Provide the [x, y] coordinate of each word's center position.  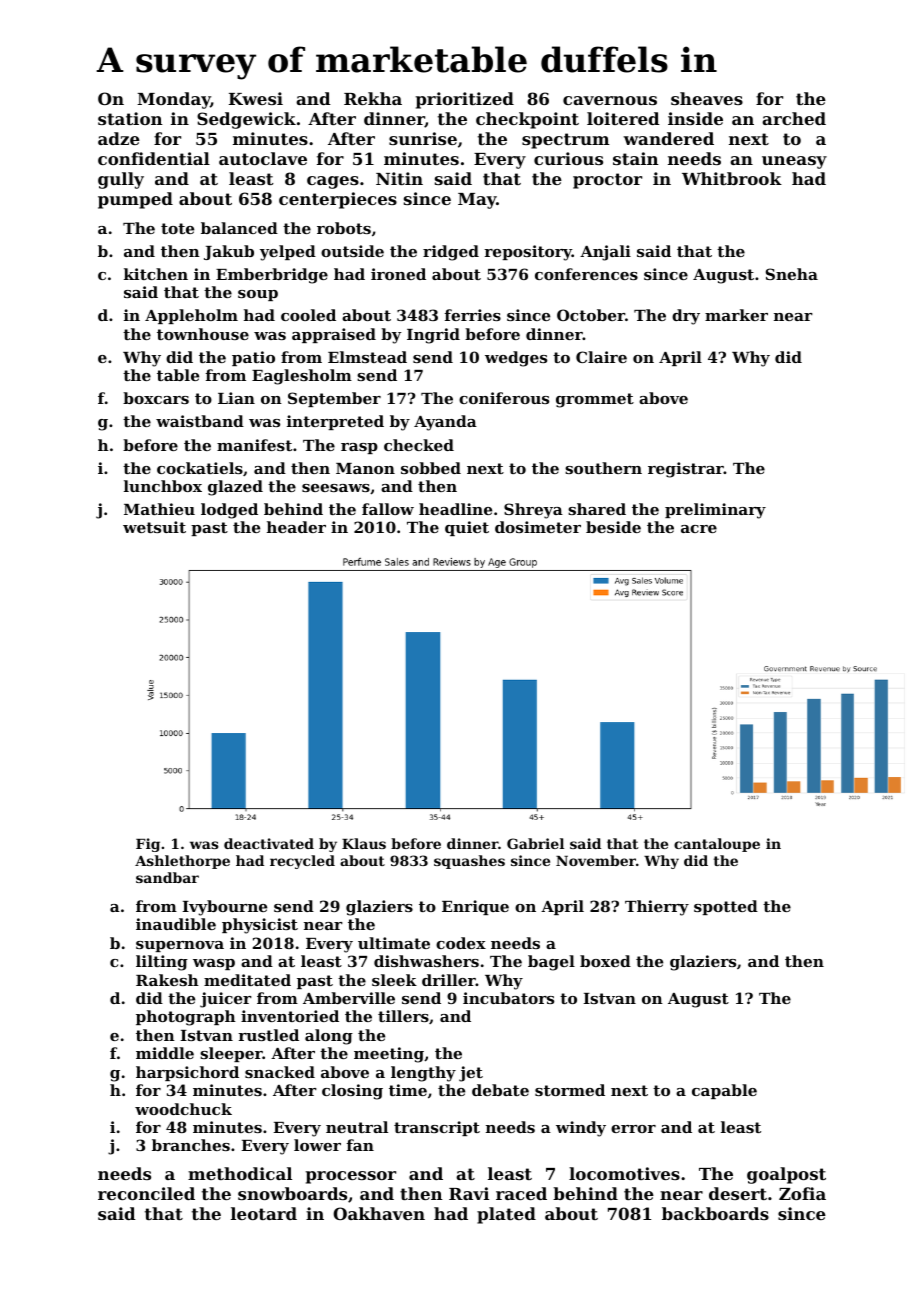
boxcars [156, 398]
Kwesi [256, 98]
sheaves [707, 98]
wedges [516, 359]
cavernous [610, 100]
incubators [508, 998]
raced [521, 1193]
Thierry [657, 908]
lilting [162, 963]
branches [191, 1145]
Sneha [792, 274]
